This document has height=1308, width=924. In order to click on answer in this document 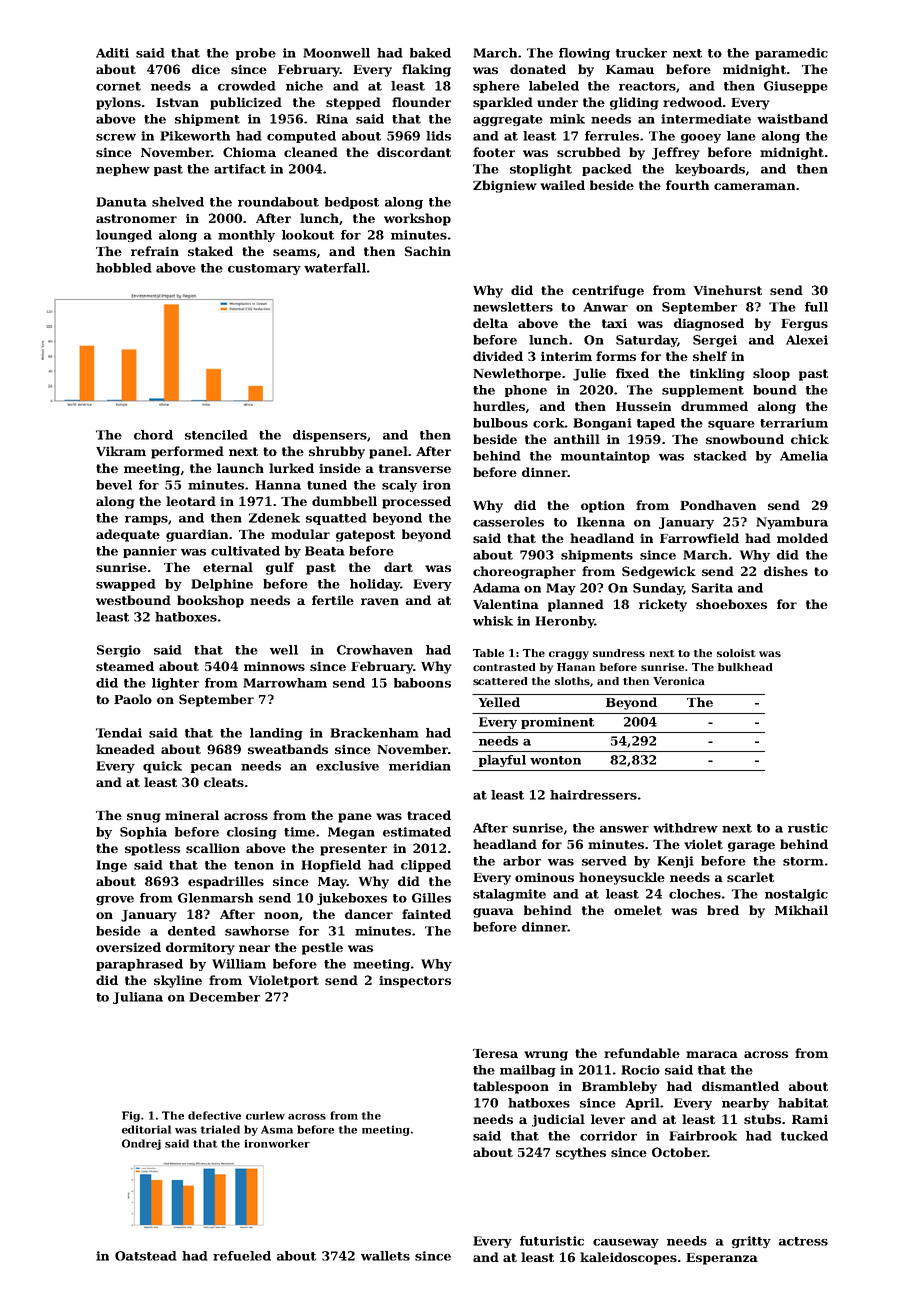, I will do `click(624, 829)`.
